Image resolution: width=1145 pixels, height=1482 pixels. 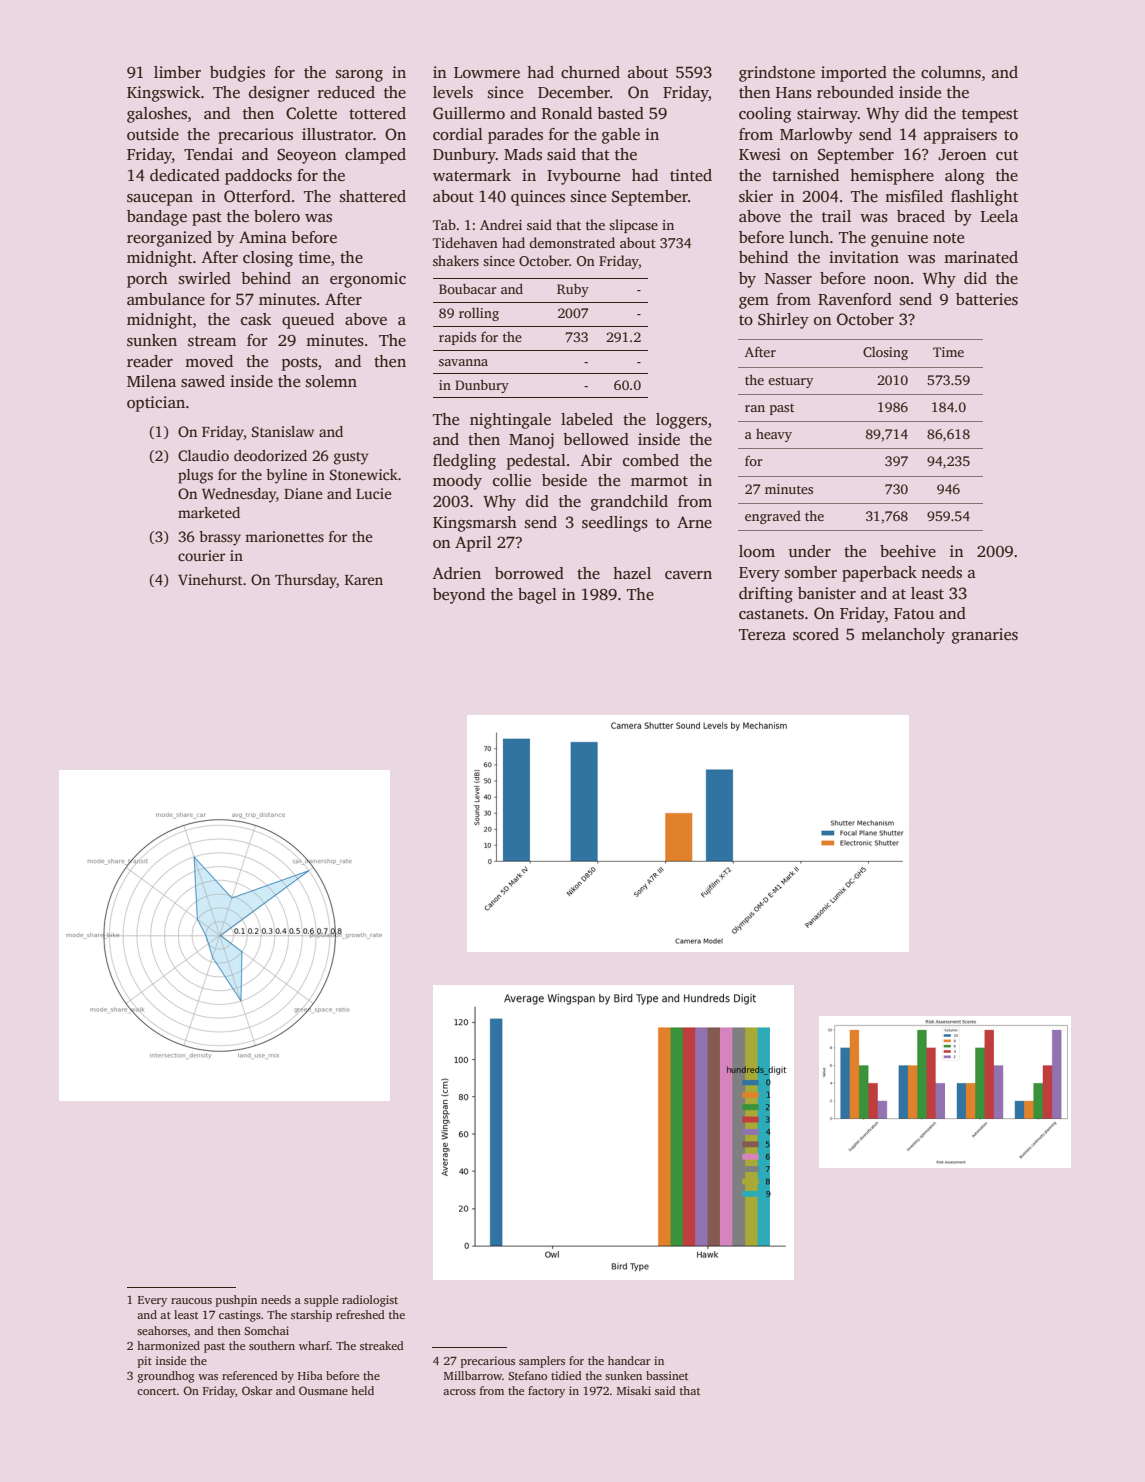 What do you see at coordinates (667, 1375) in the screenshot?
I see `bassinet` at bounding box center [667, 1375].
